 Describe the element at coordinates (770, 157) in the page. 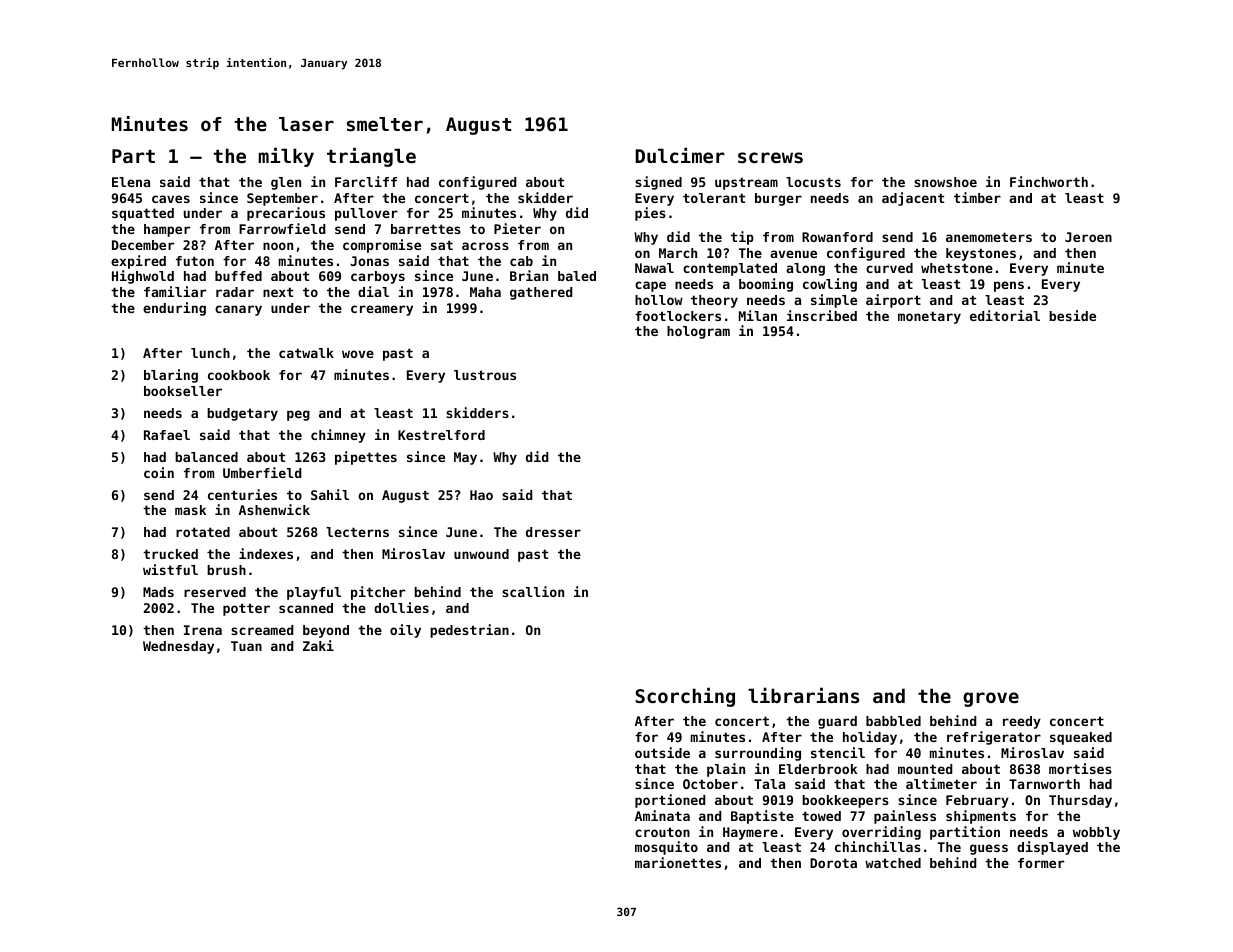

I see `screws` at that location.
